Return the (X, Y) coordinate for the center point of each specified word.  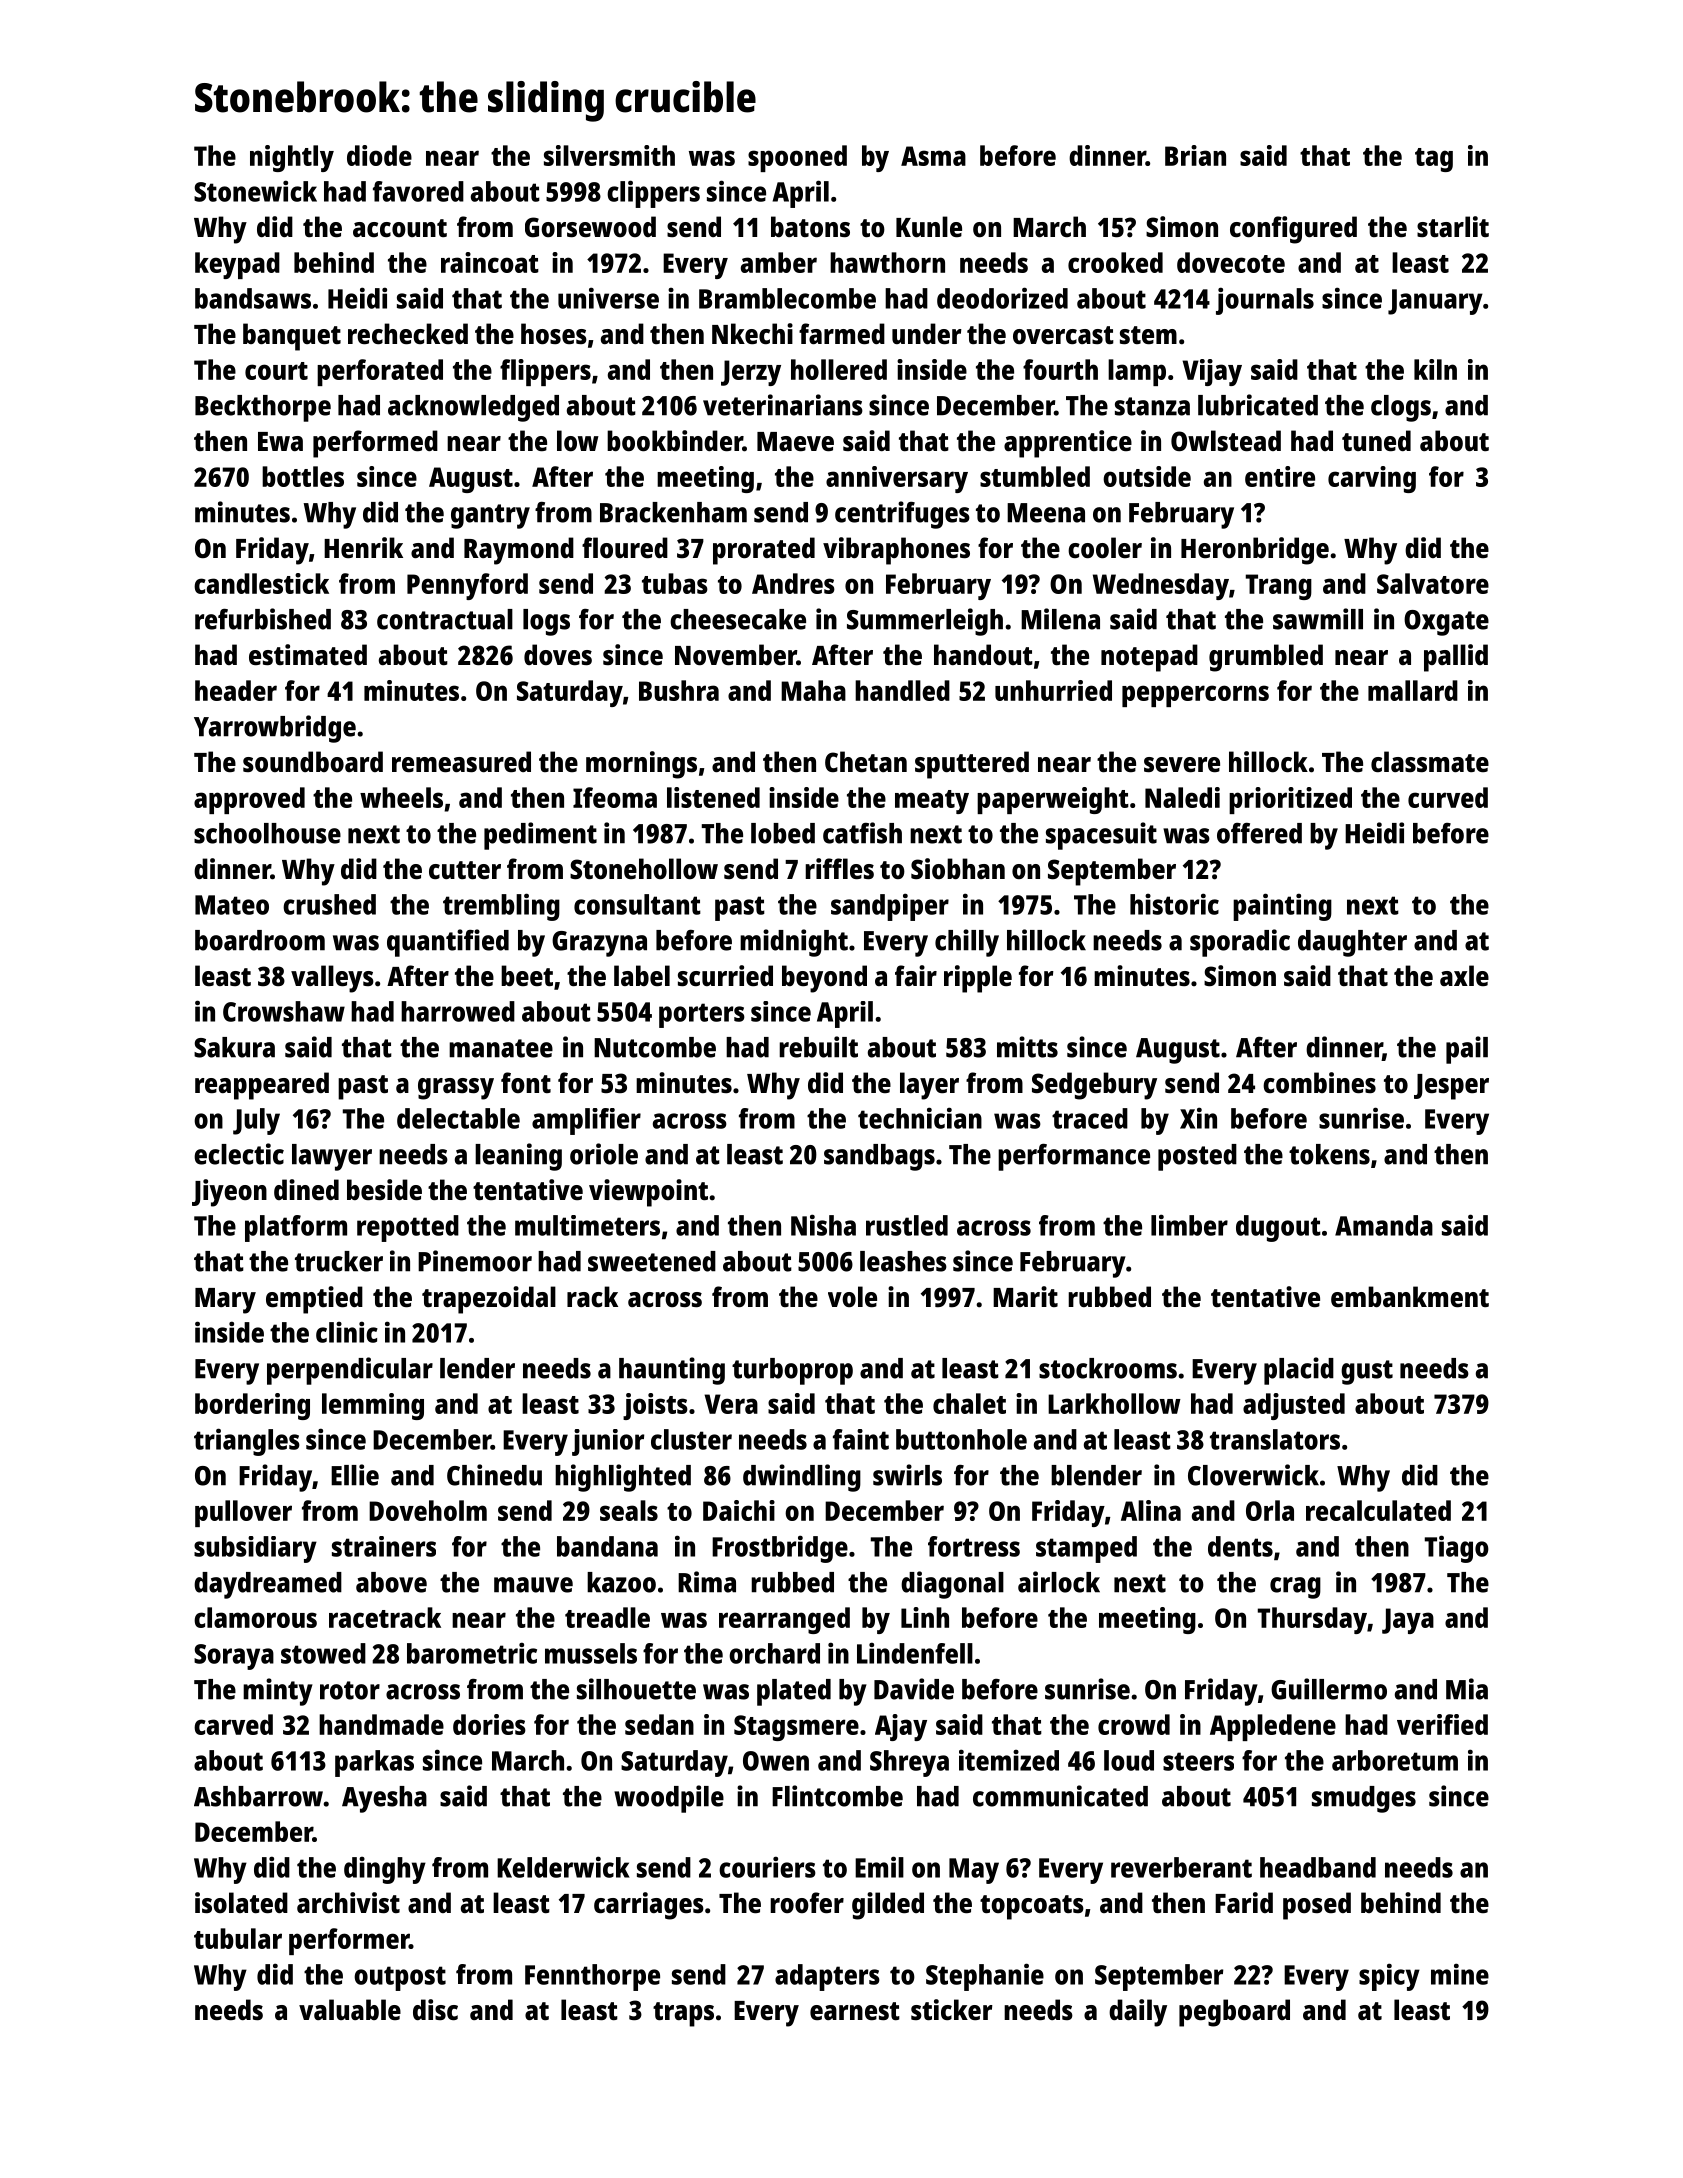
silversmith (609, 155)
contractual (445, 619)
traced (1090, 1118)
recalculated (1378, 1510)
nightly (292, 158)
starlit (1453, 226)
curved (1448, 797)
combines (1319, 1083)
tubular (238, 1938)
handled (902, 690)
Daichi (739, 1510)
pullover (243, 1513)
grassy (456, 1089)
